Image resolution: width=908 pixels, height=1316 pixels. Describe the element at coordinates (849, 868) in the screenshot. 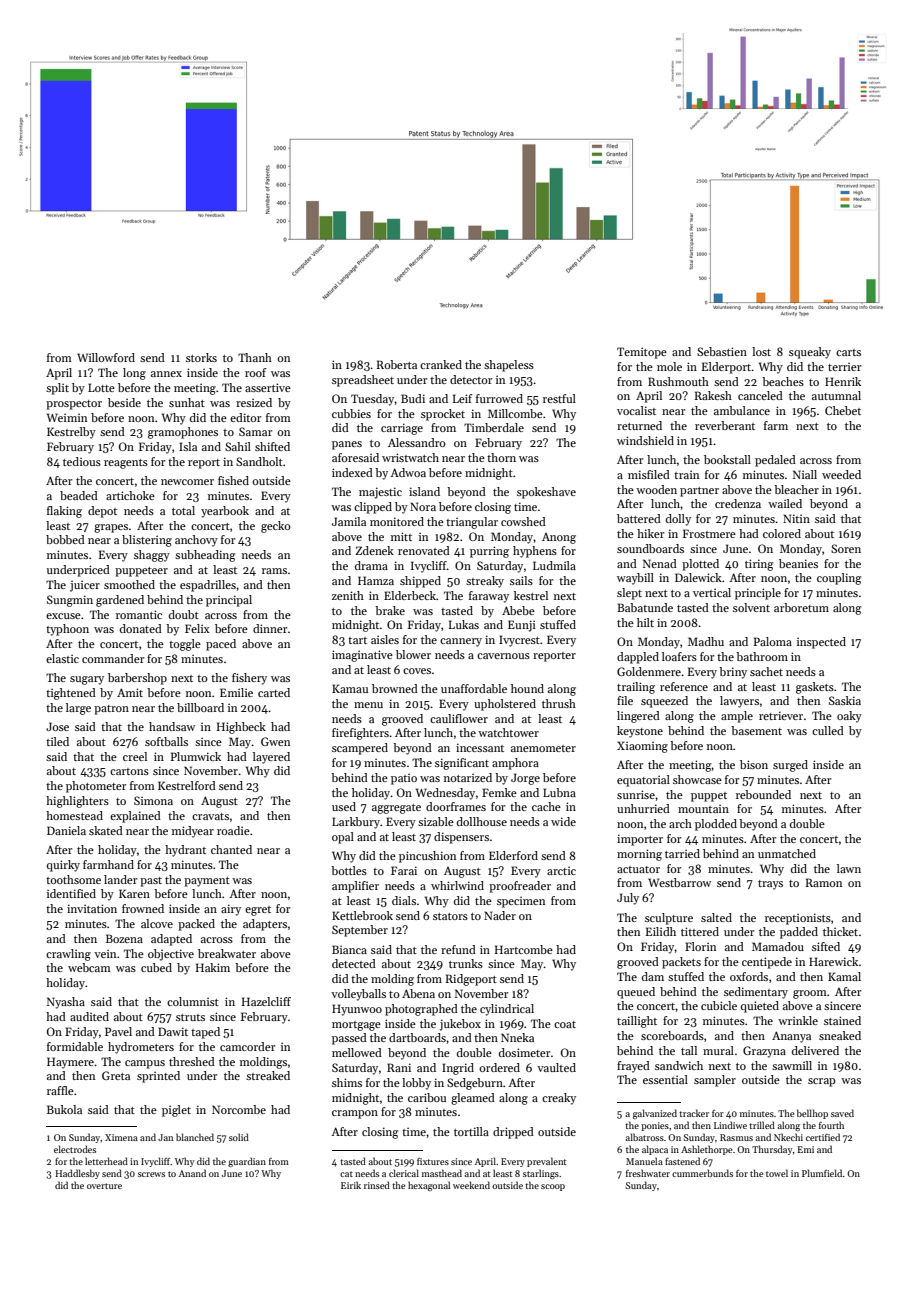

I see `lawn` at that location.
